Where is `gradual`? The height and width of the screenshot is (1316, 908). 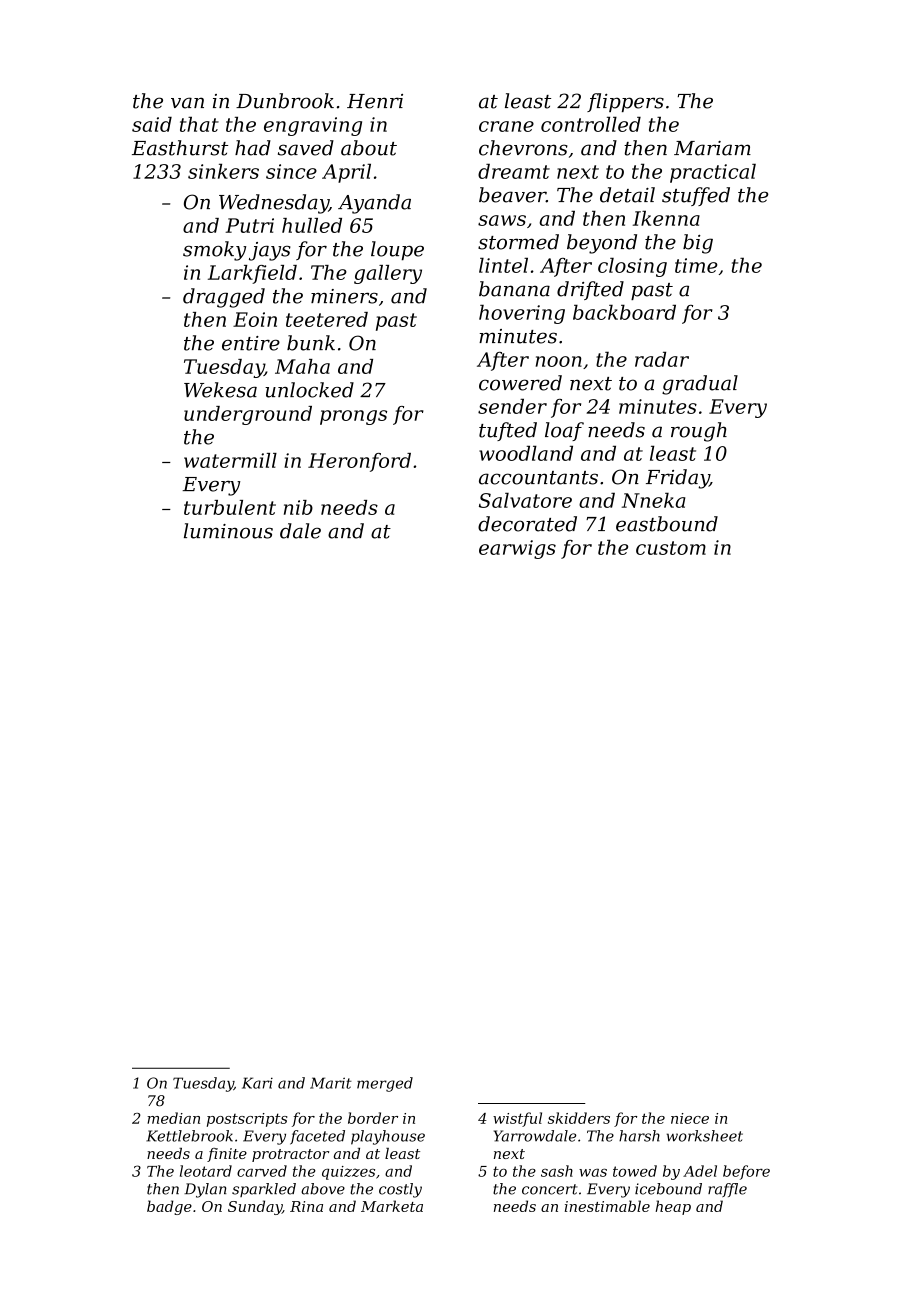 gradual is located at coordinates (700, 385).
